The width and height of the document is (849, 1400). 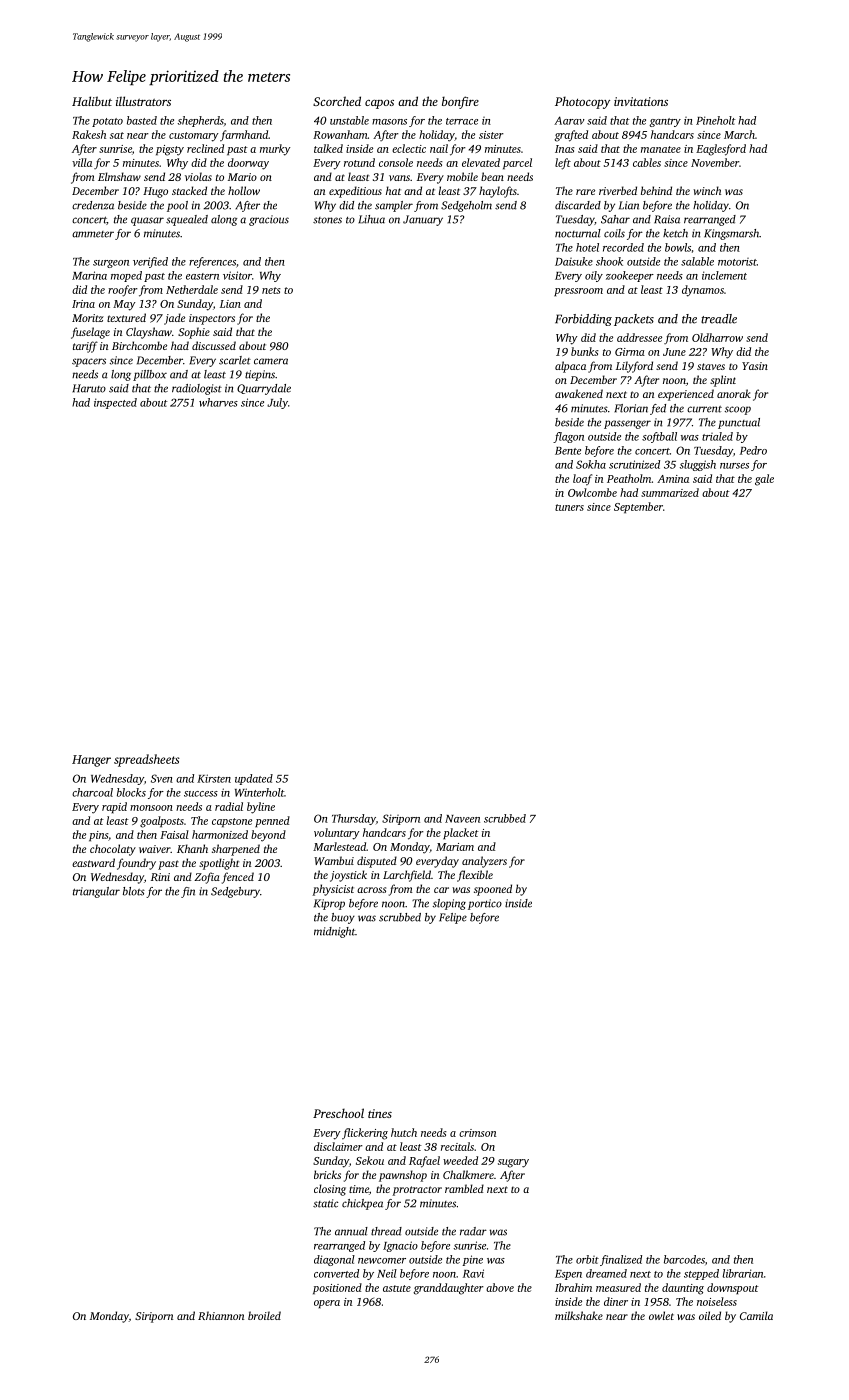 What do you see at coordinates (254, 779) in the document?
I see `updated` at bounding box center [254, 779].
